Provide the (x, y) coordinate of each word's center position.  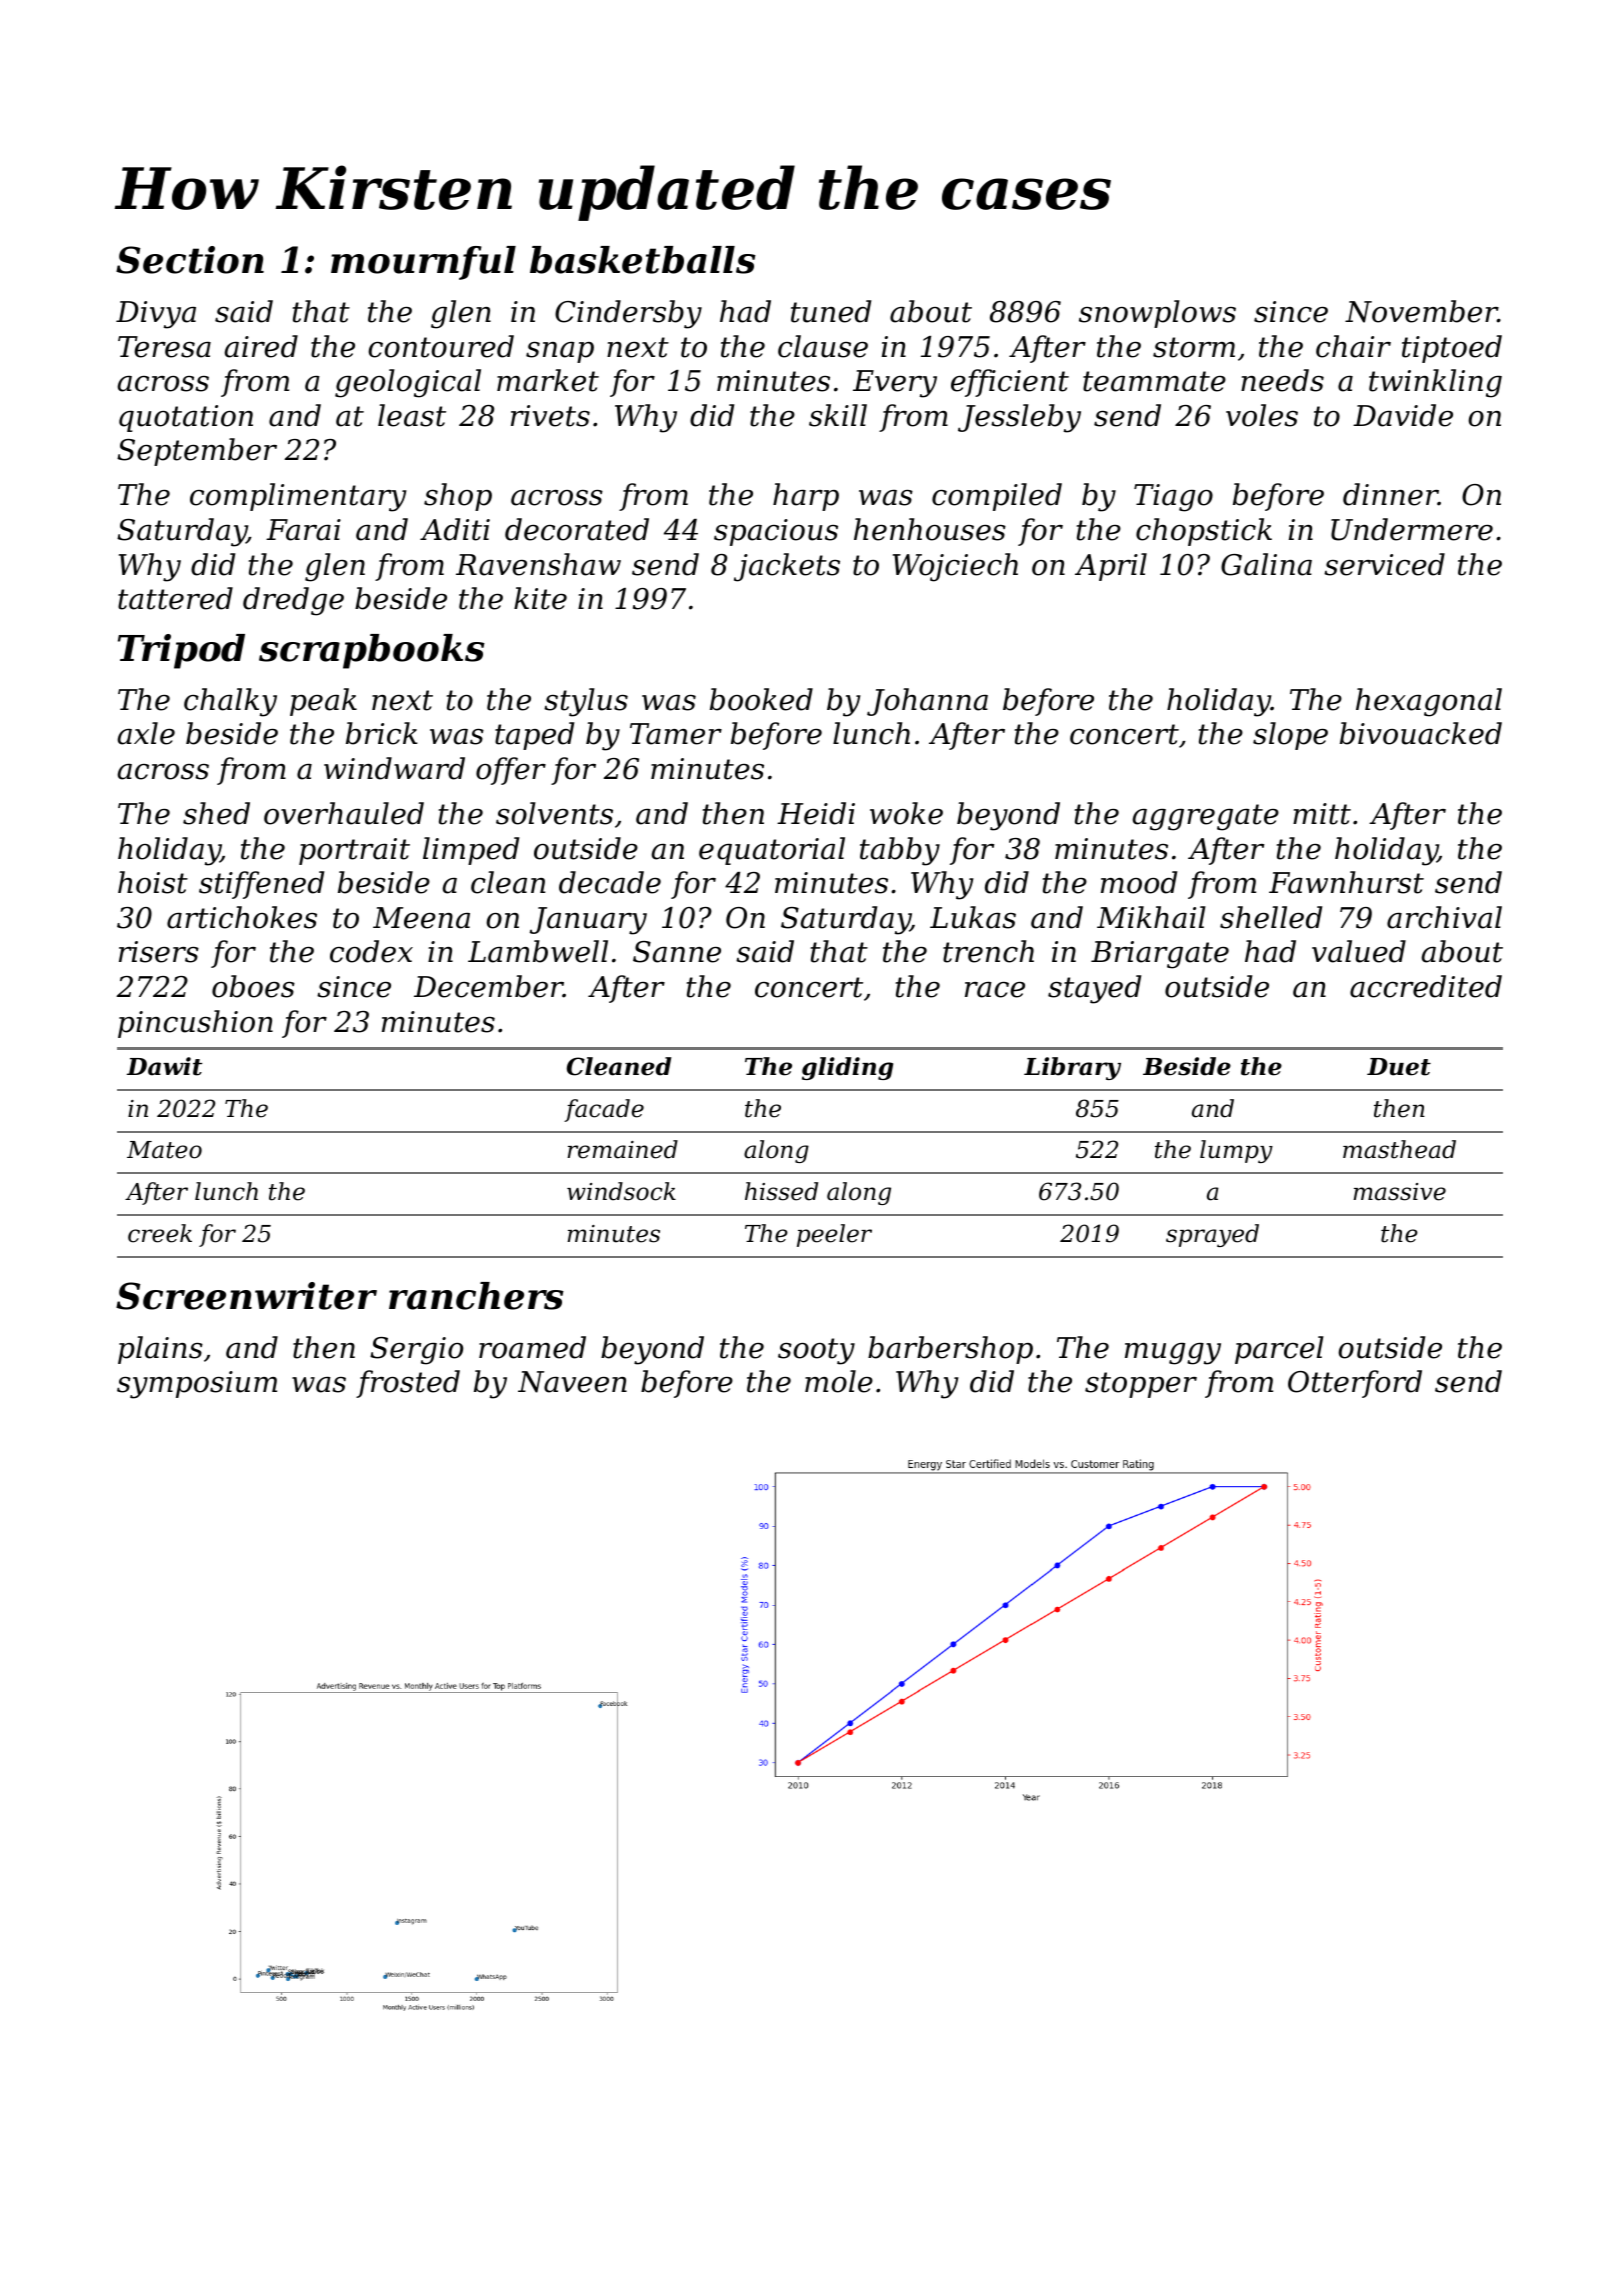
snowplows (1157, 314)
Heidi (816, 813)
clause (823, 346)
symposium (197, 1385)
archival (1444, 917)
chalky (230, 702)
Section (190, 260)
